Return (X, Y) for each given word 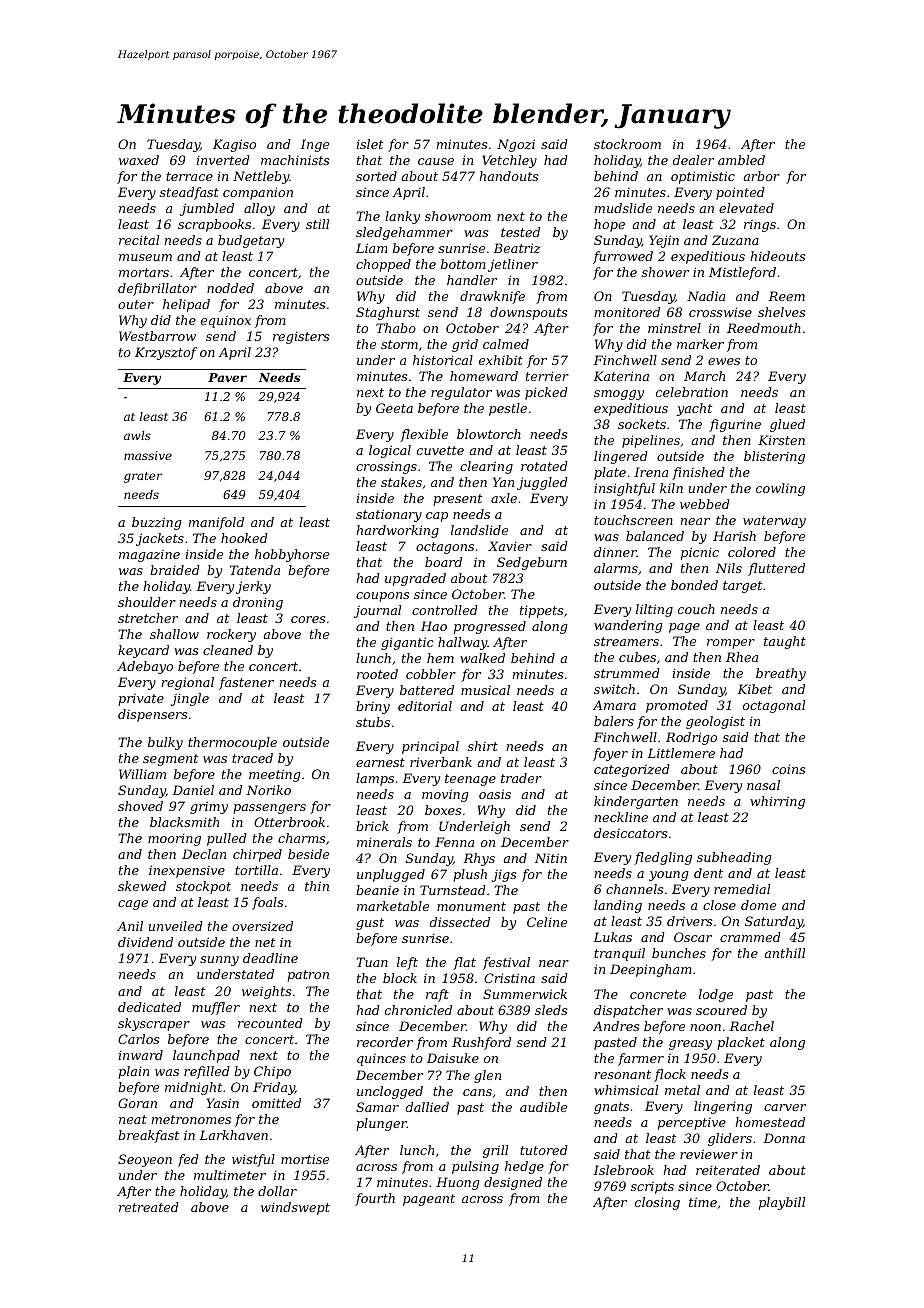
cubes (637, 657)
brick (372, 826)
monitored (627, 312)
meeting (274, 775)
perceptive (692, 1124)
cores (308, 619)
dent (708, 873)
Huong (457, 1183)
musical (485, 690)
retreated (149, 1207)
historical (443, 360)
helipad (186, 305)
